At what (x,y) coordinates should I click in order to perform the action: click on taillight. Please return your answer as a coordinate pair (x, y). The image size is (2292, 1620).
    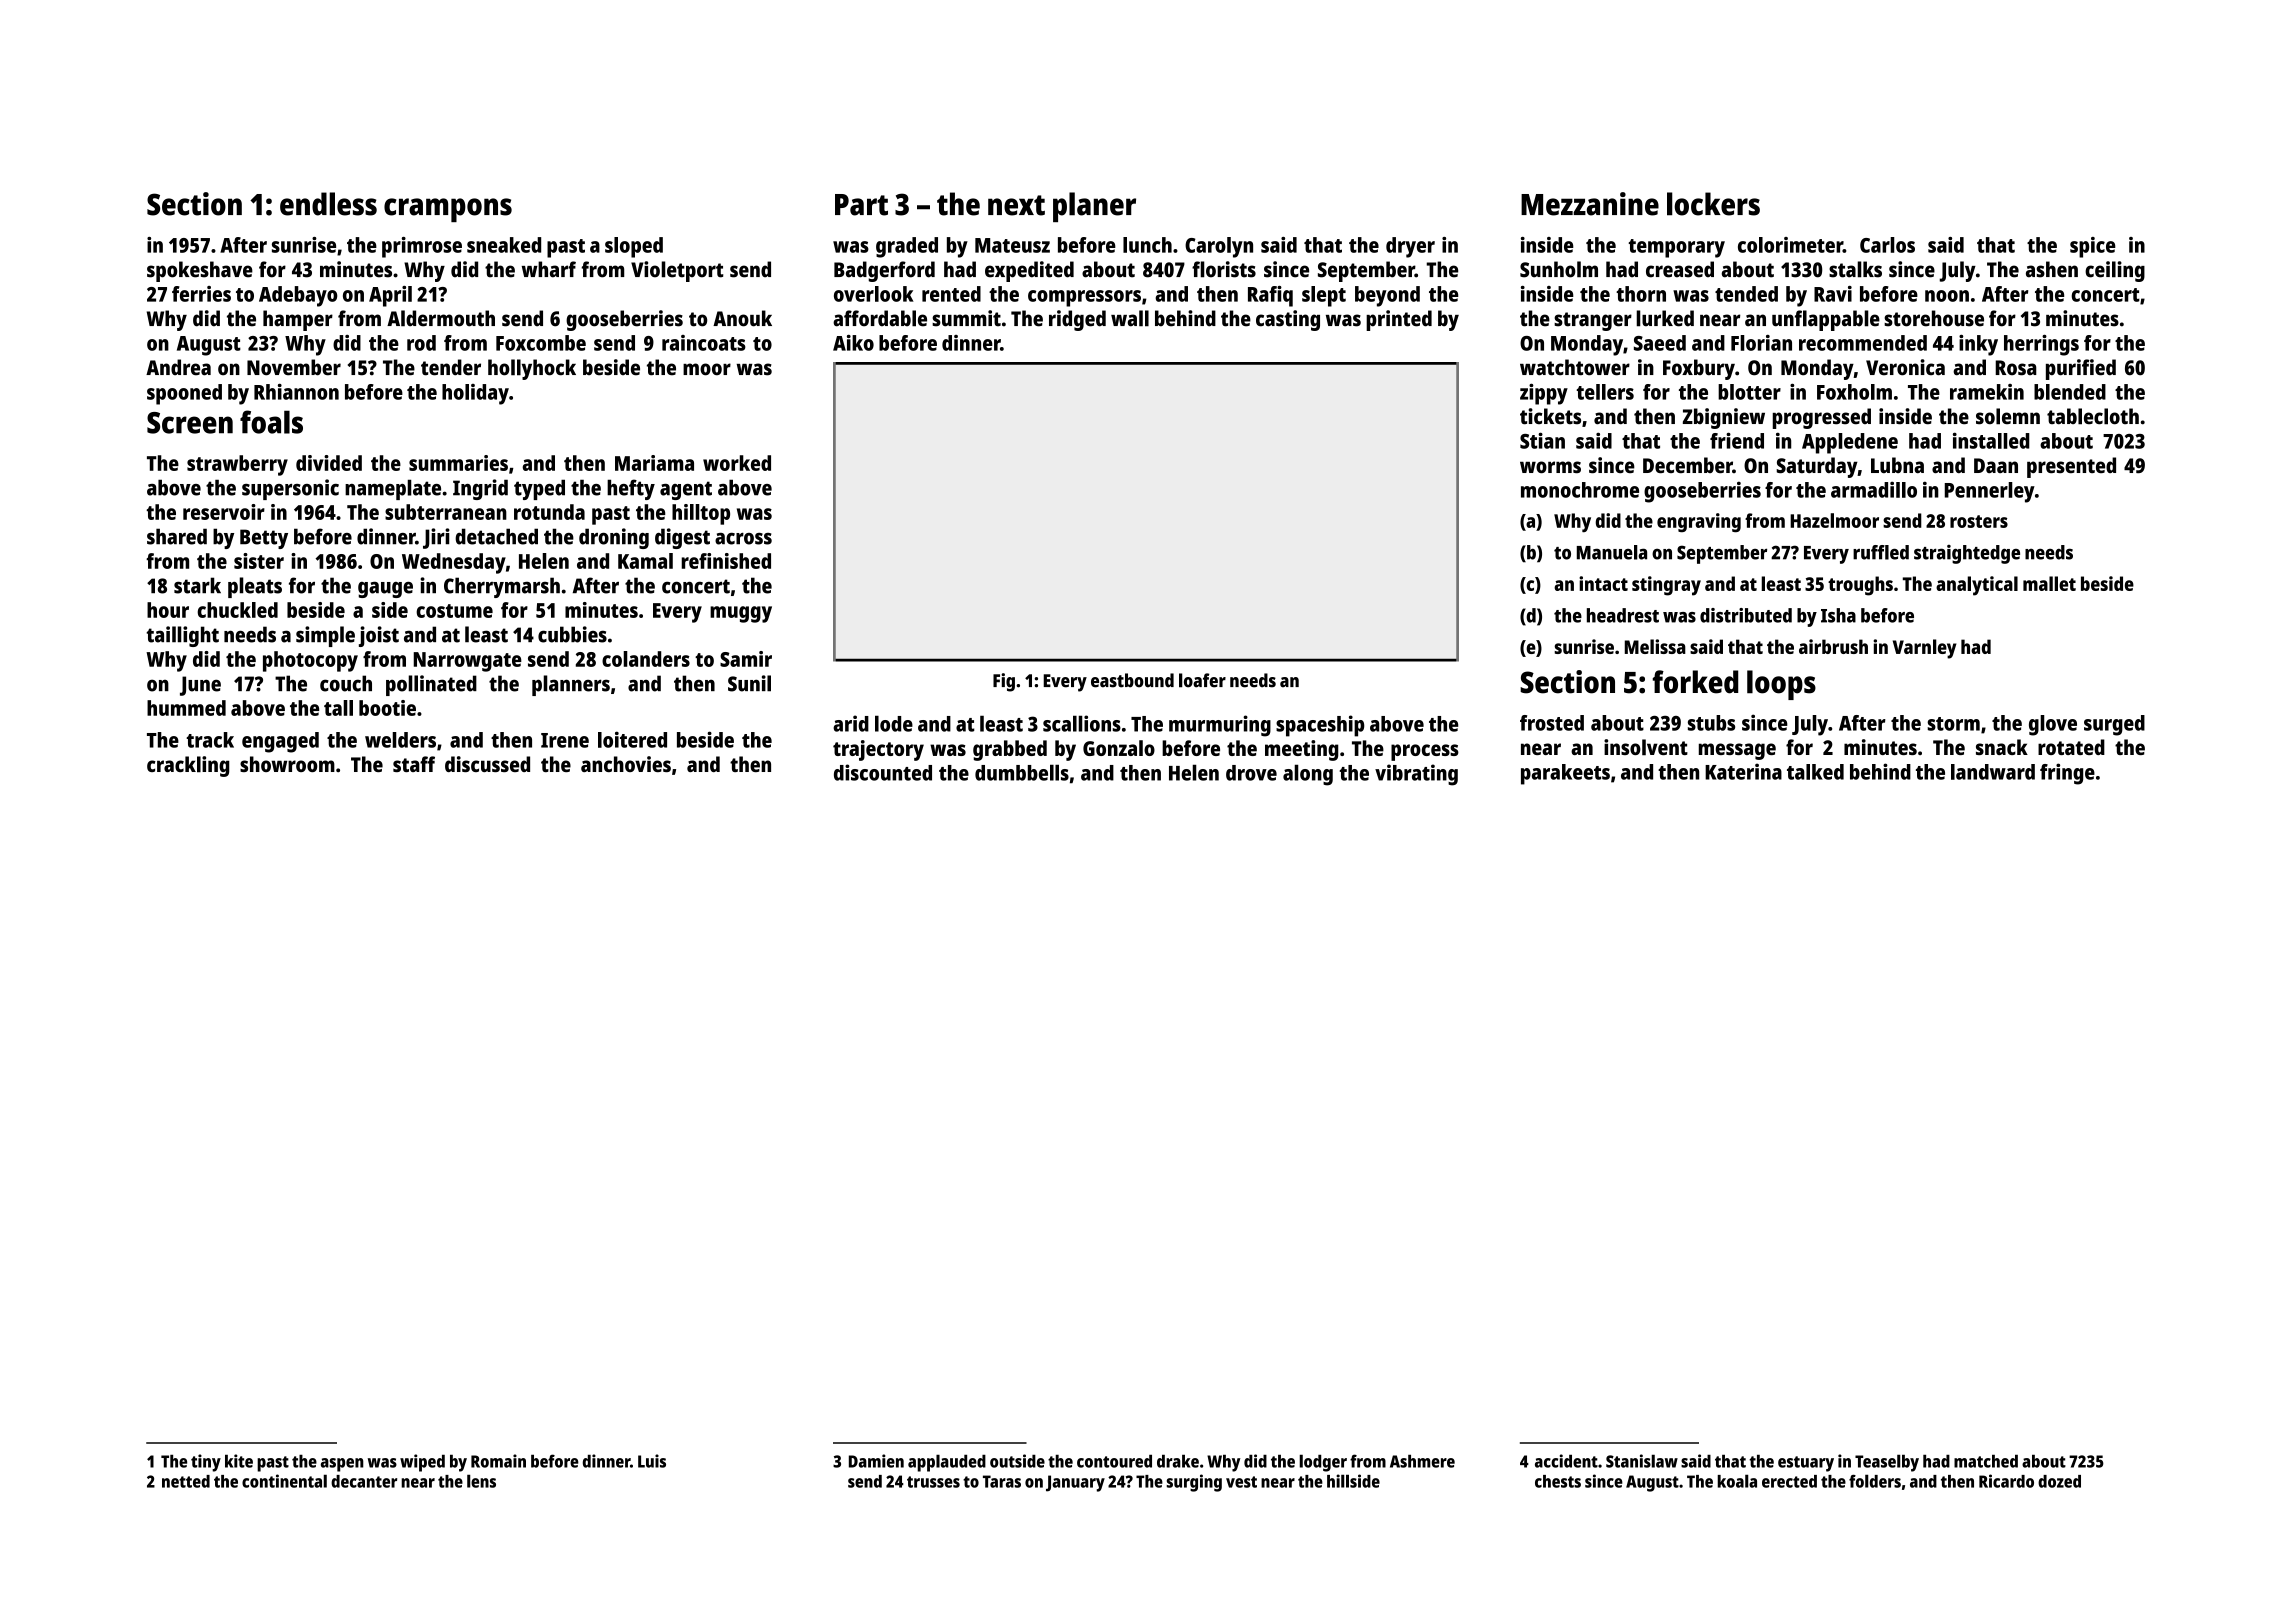
    Looking at the image, I should click on (182, 636).
